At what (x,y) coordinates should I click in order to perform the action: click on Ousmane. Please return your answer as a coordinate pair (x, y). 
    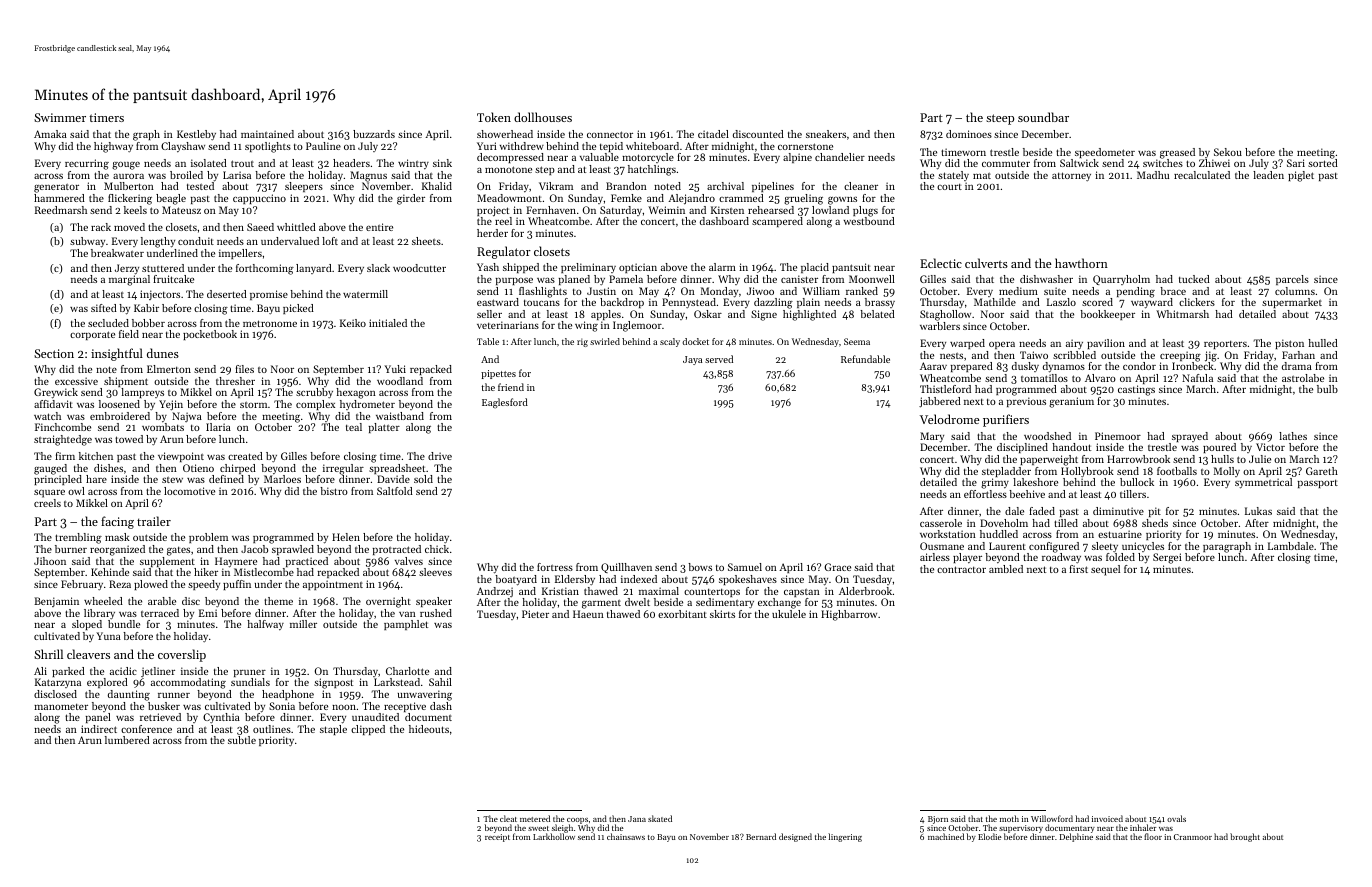
    Looking at the image, I should click on (942, 546).
